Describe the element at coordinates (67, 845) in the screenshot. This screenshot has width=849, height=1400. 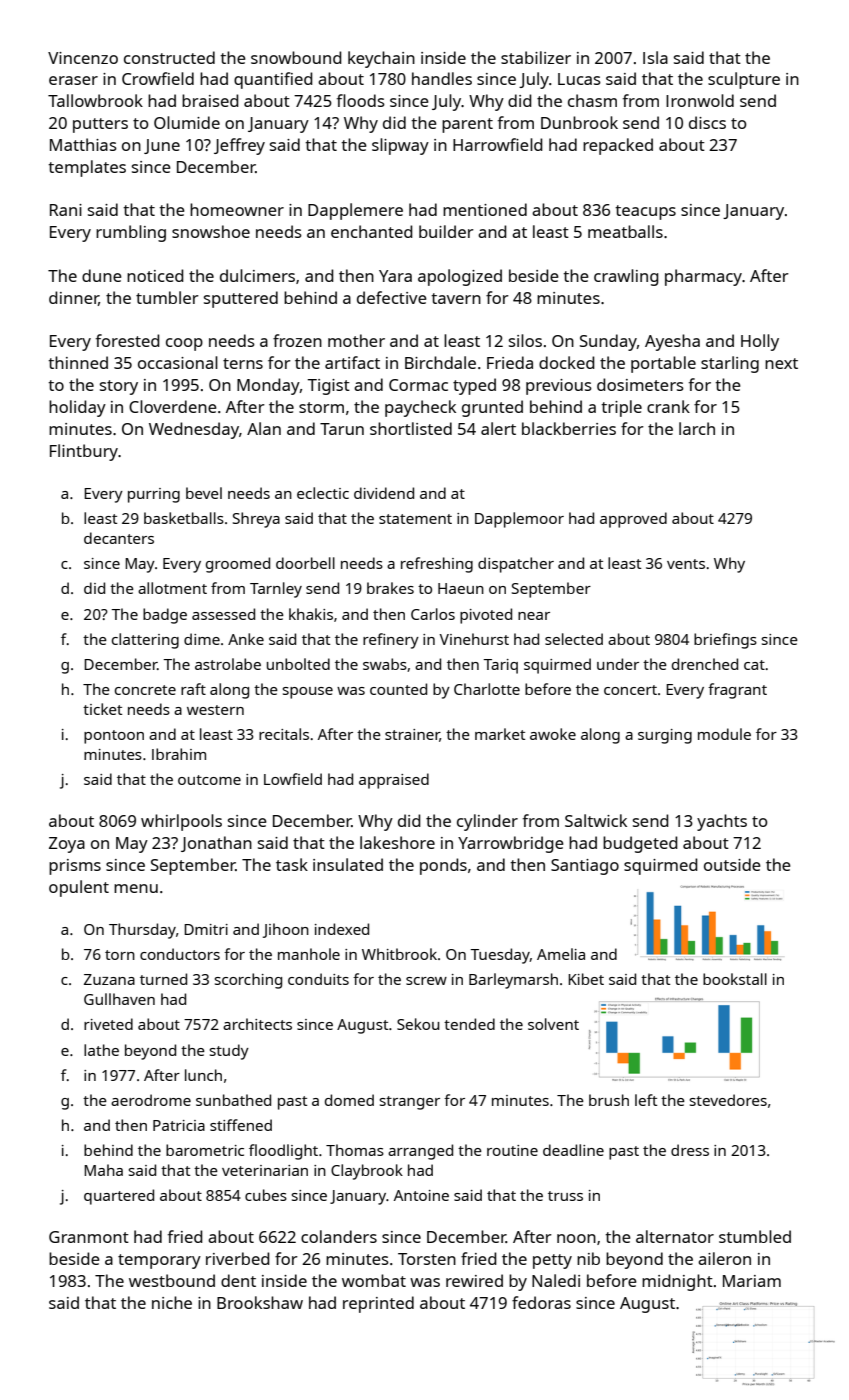
I see `Zoya` at that location.
